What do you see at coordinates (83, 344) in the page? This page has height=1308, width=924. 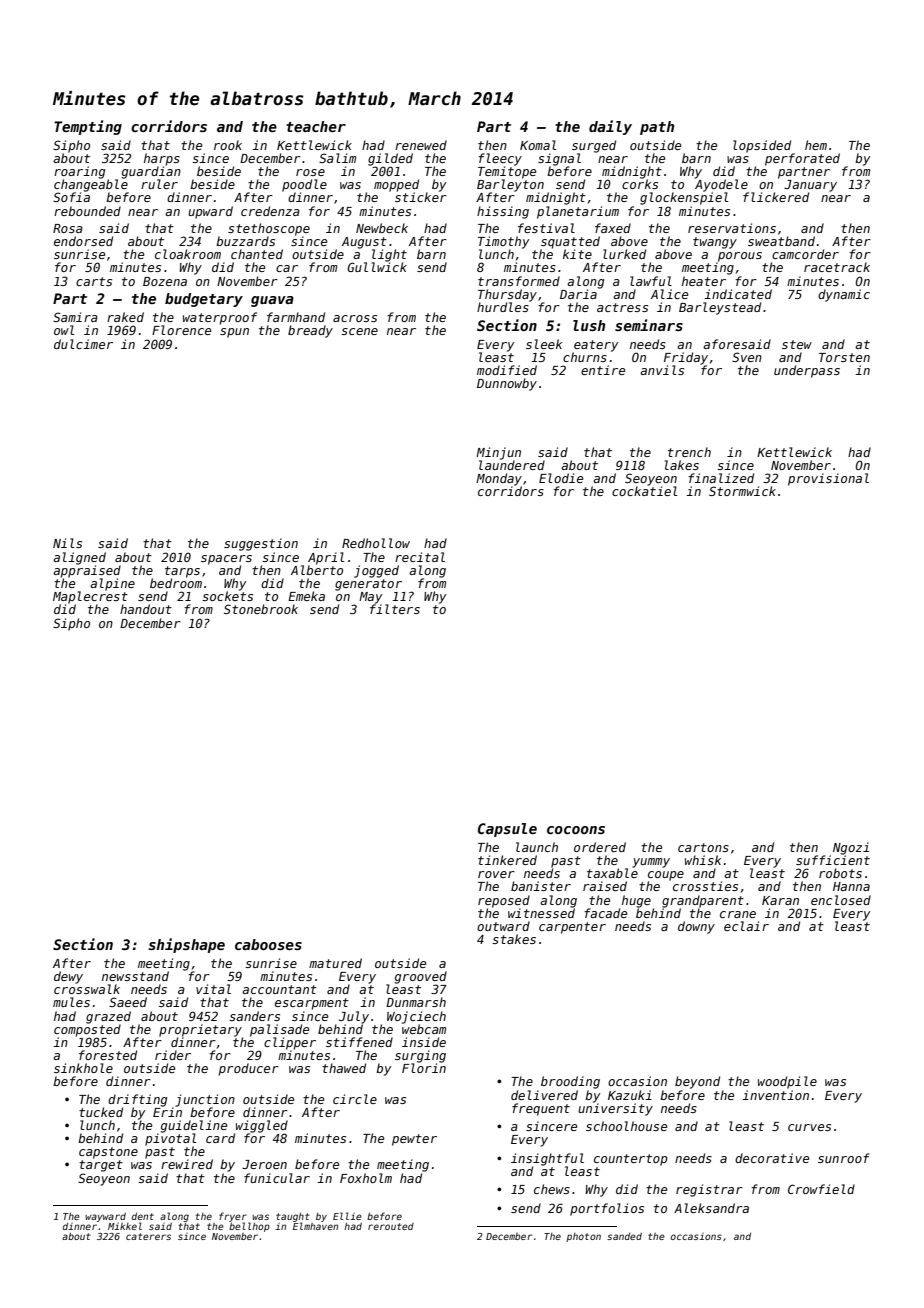 I see `dulcimer` at bounding box center [83, 344].
